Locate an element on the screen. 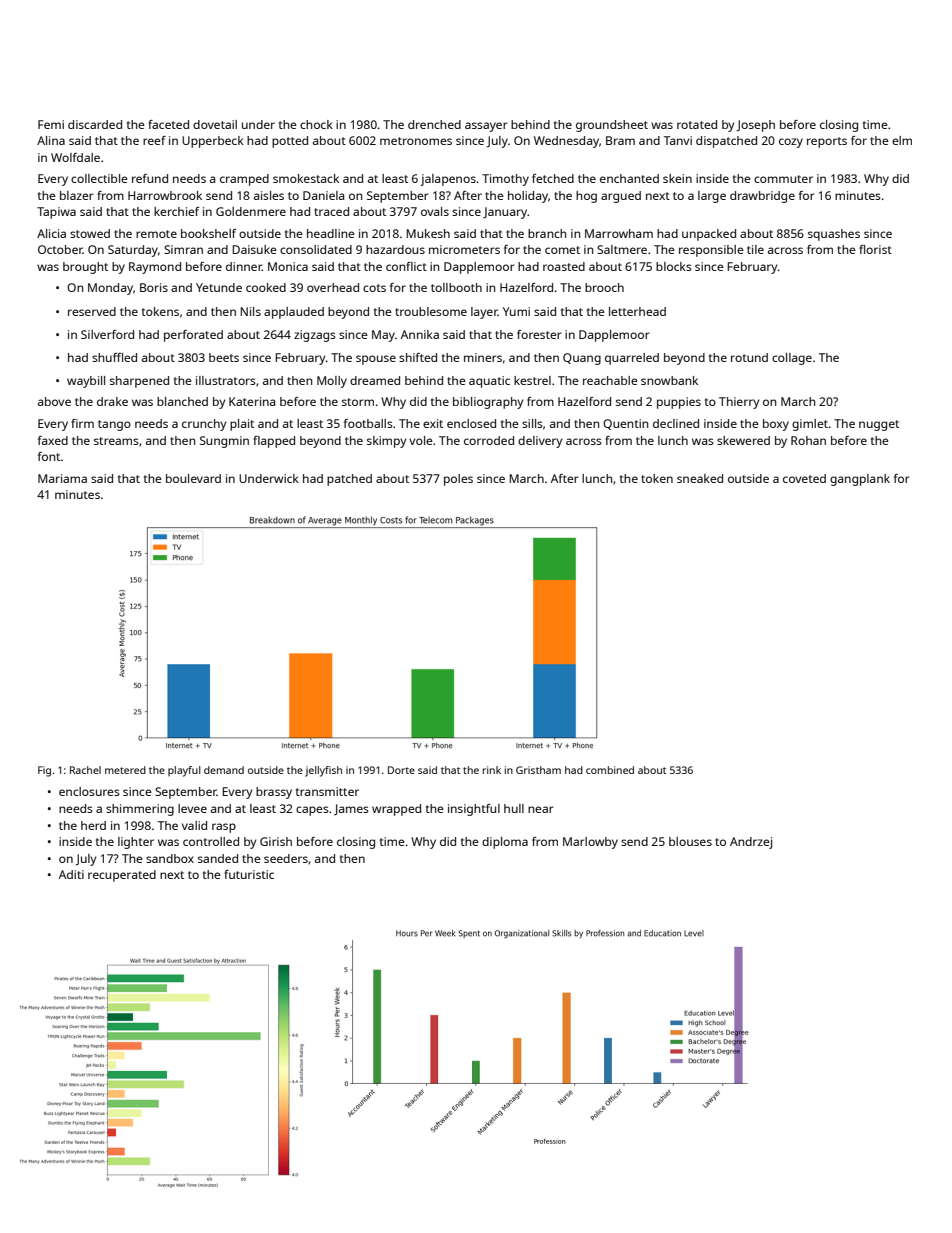  chock is located at coordinates (316, 124).
